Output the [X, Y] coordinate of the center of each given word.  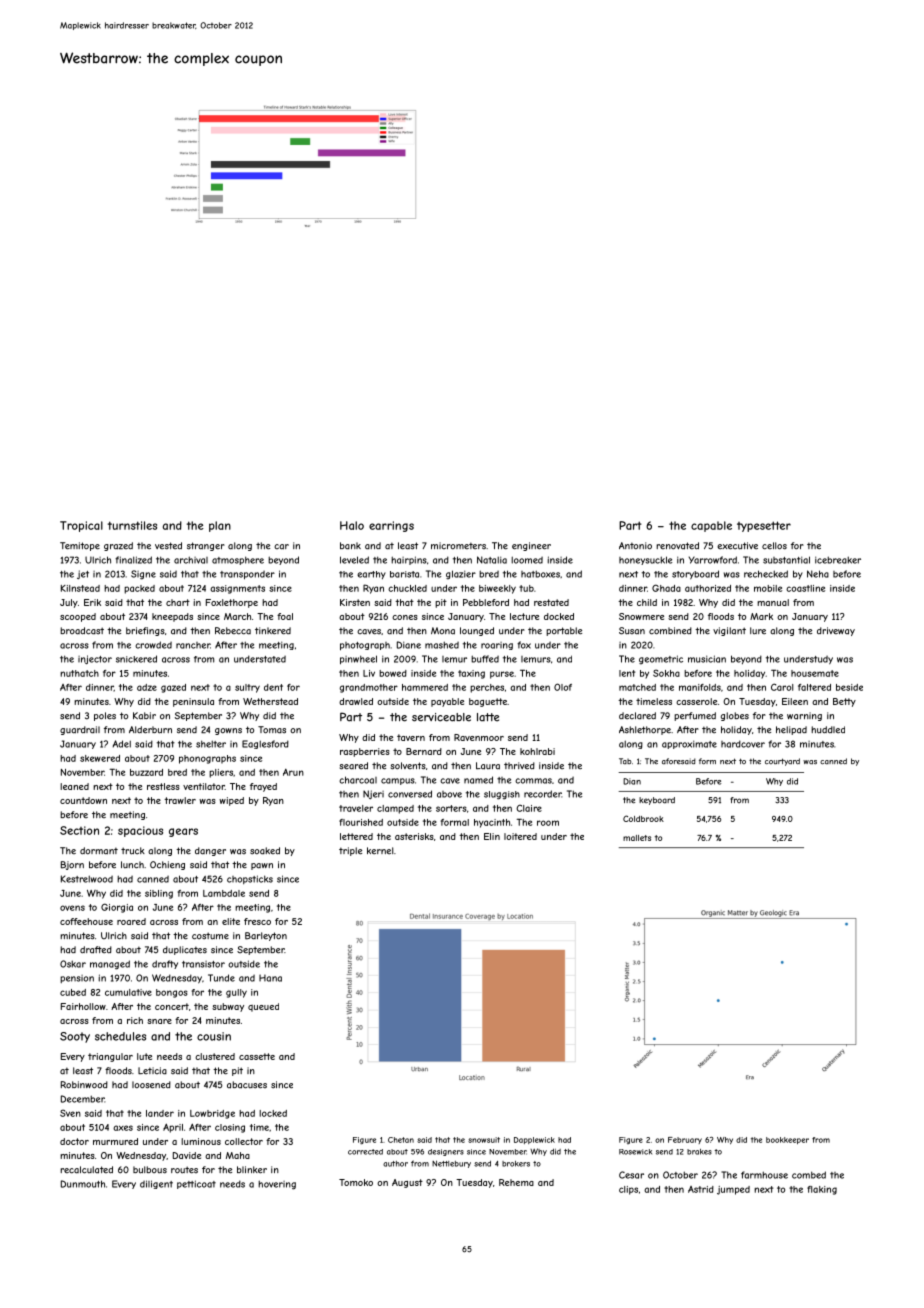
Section [79, 830]
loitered [520, 836]
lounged [477, 631]
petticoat [196, 1184]
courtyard [782, 762]
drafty [165, 964]
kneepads [172, 617]
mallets [637, 838]
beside [849, 687]
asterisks [414, 836]
